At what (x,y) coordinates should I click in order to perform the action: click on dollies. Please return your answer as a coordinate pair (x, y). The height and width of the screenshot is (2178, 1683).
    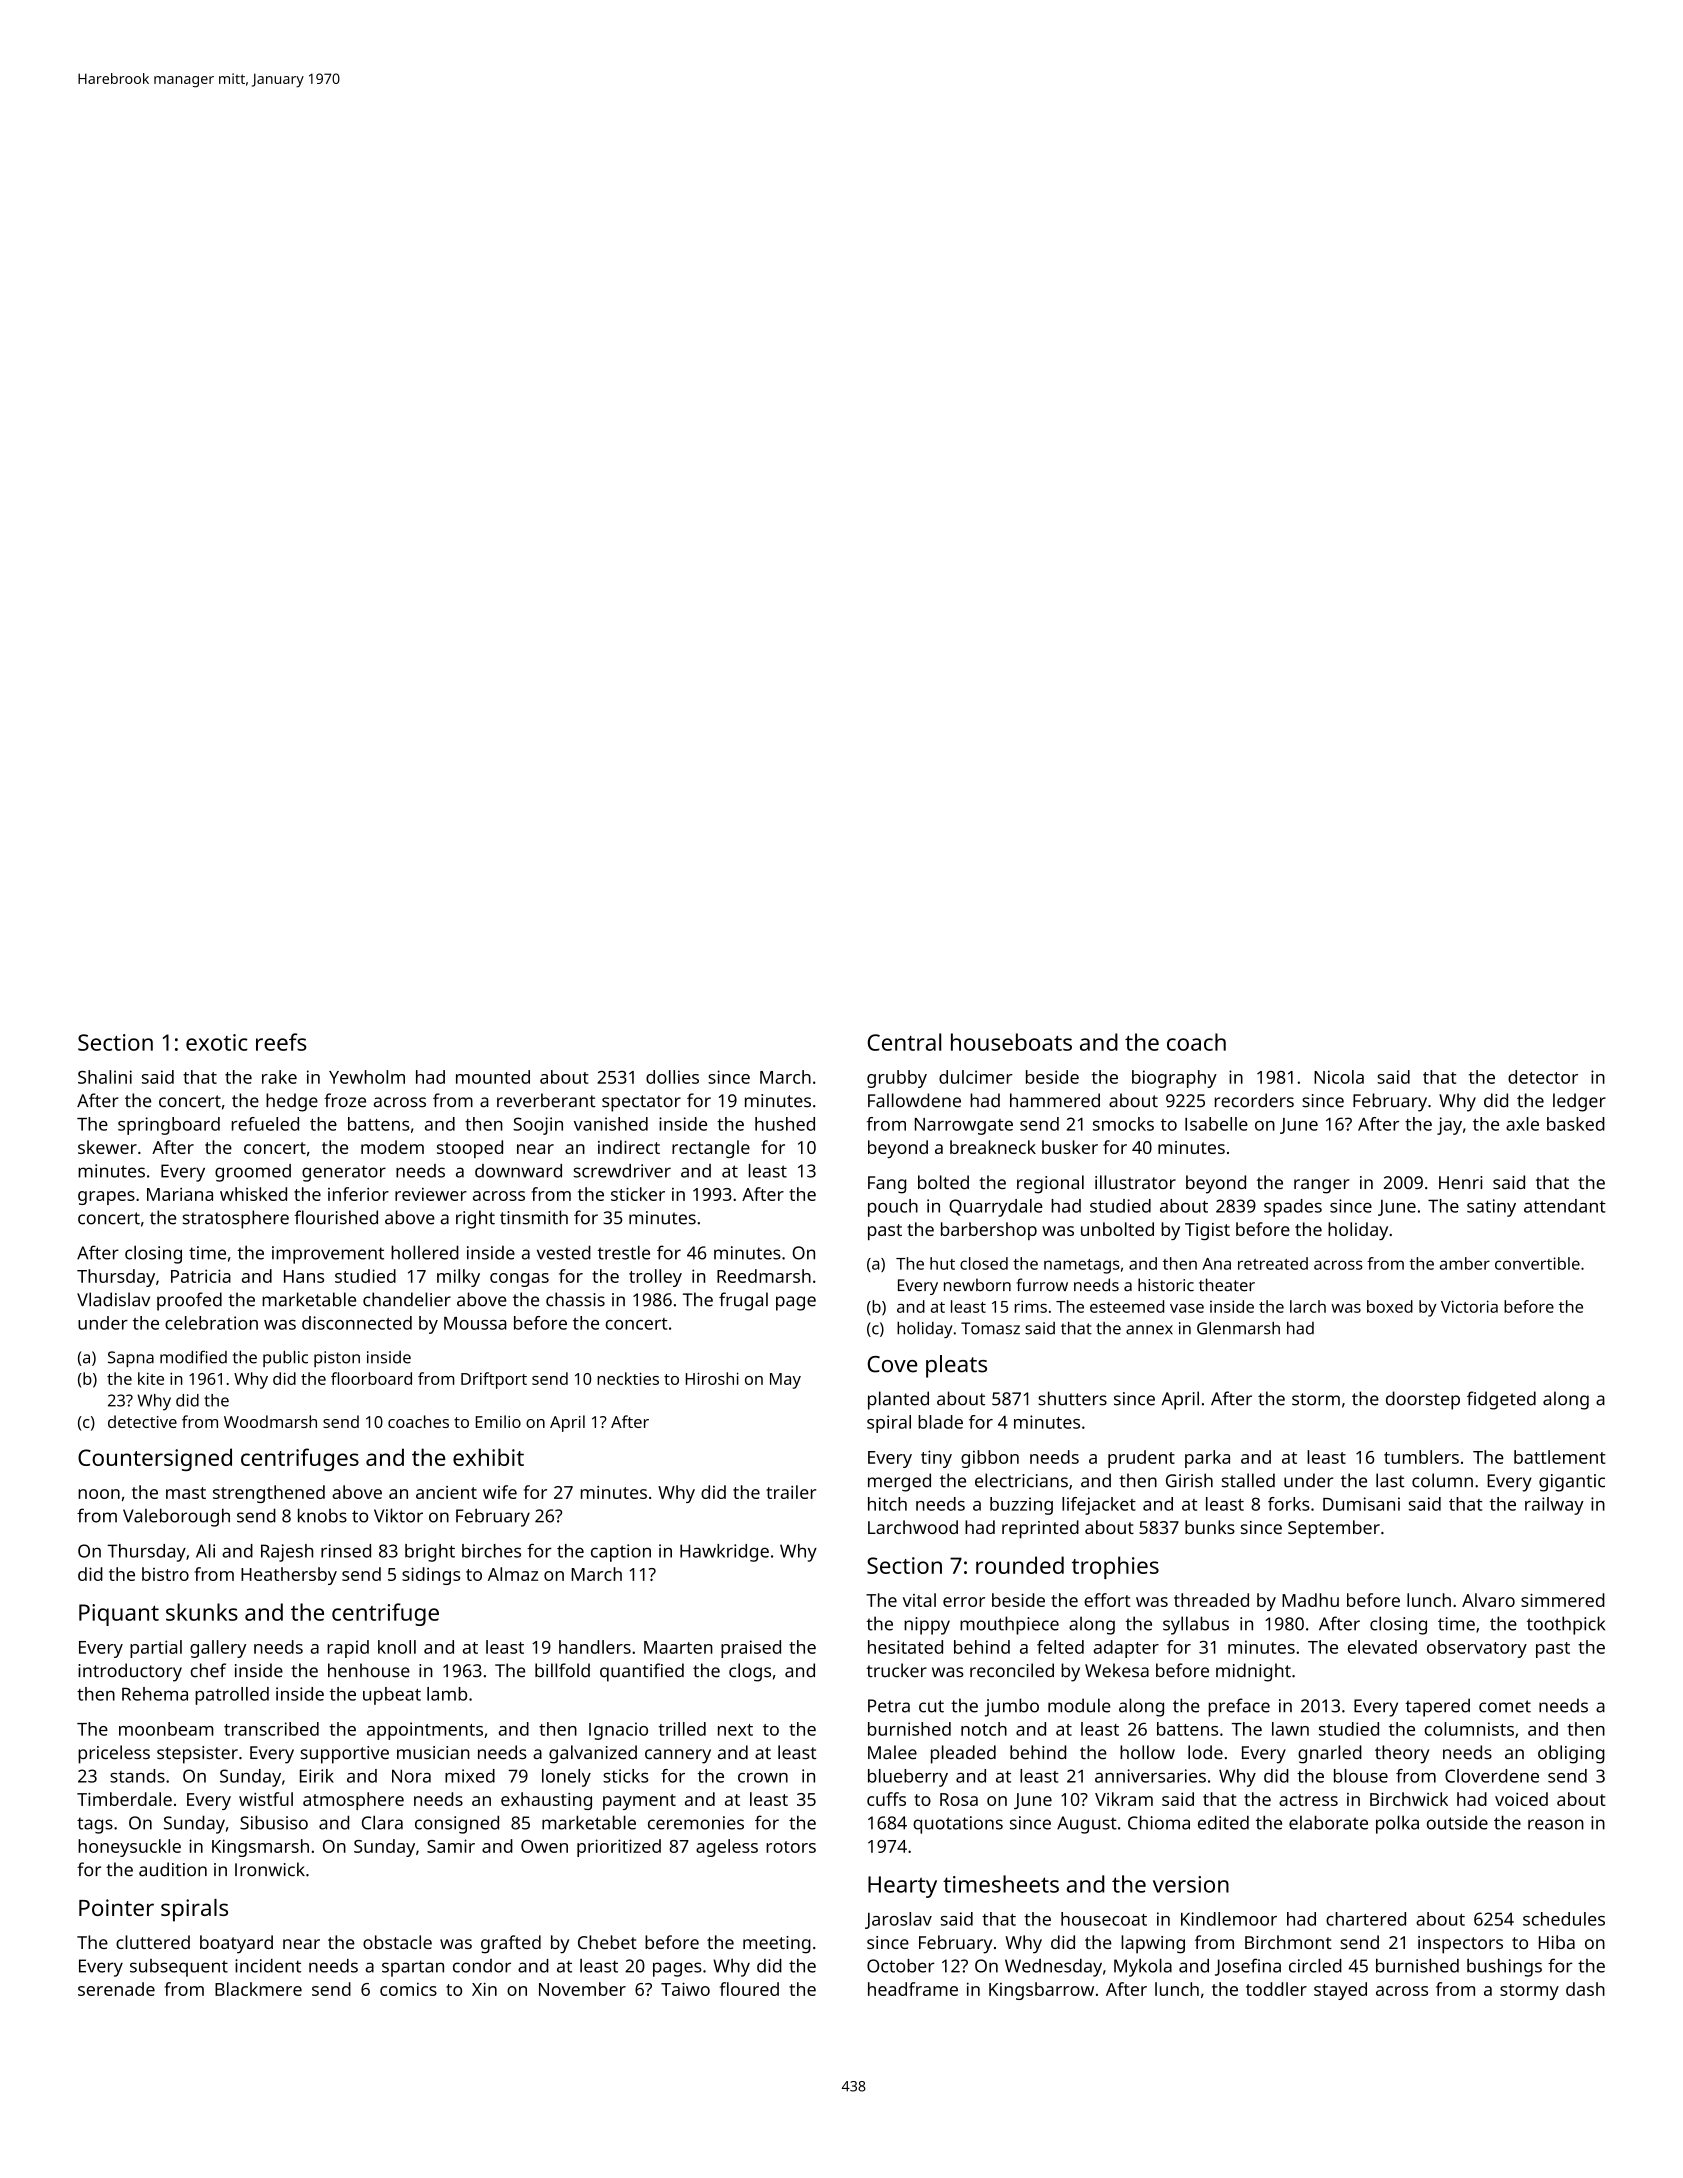
    Looking at the image, I should click on (672, 1077).
